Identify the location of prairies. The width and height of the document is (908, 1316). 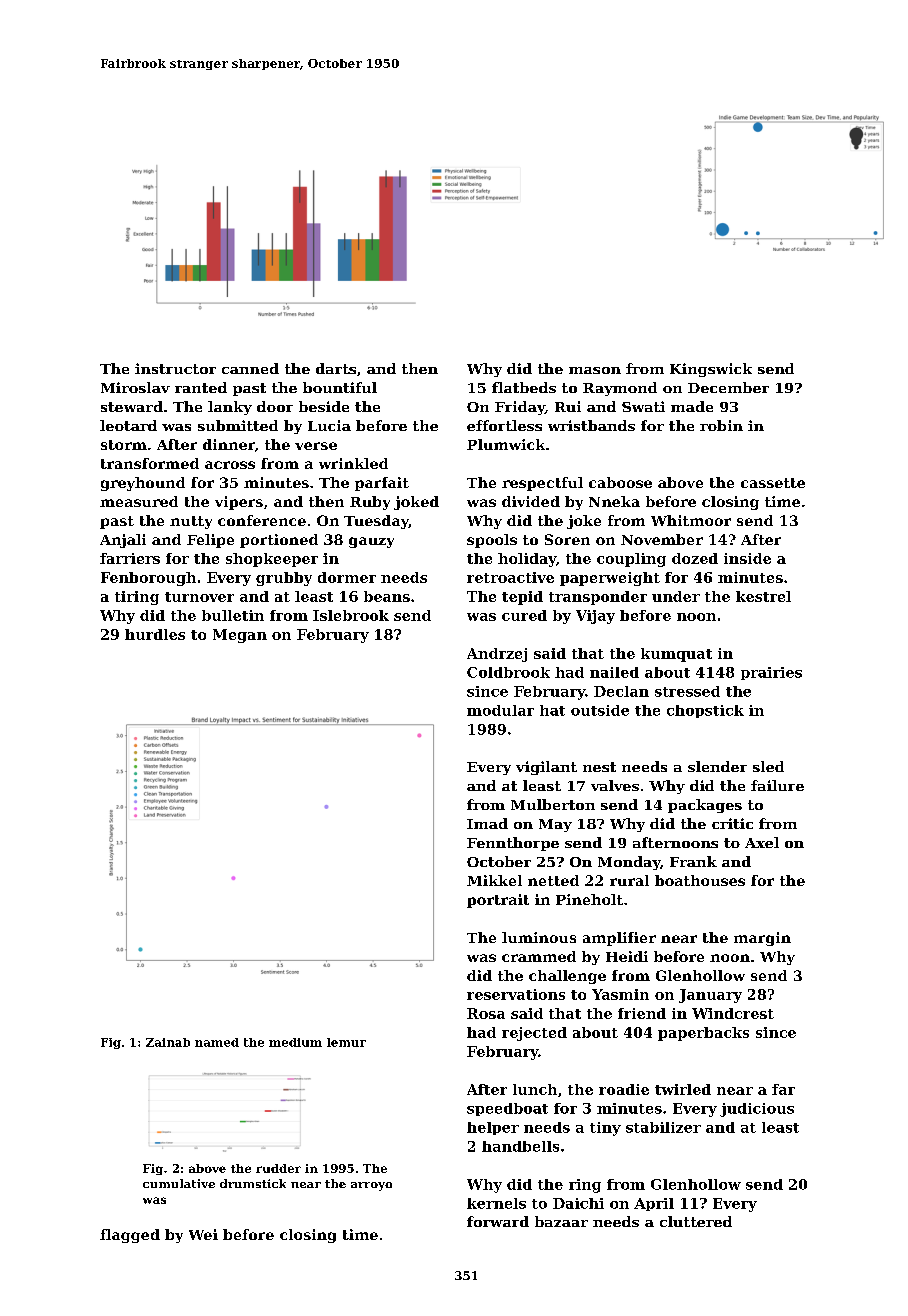
(771, 673).
